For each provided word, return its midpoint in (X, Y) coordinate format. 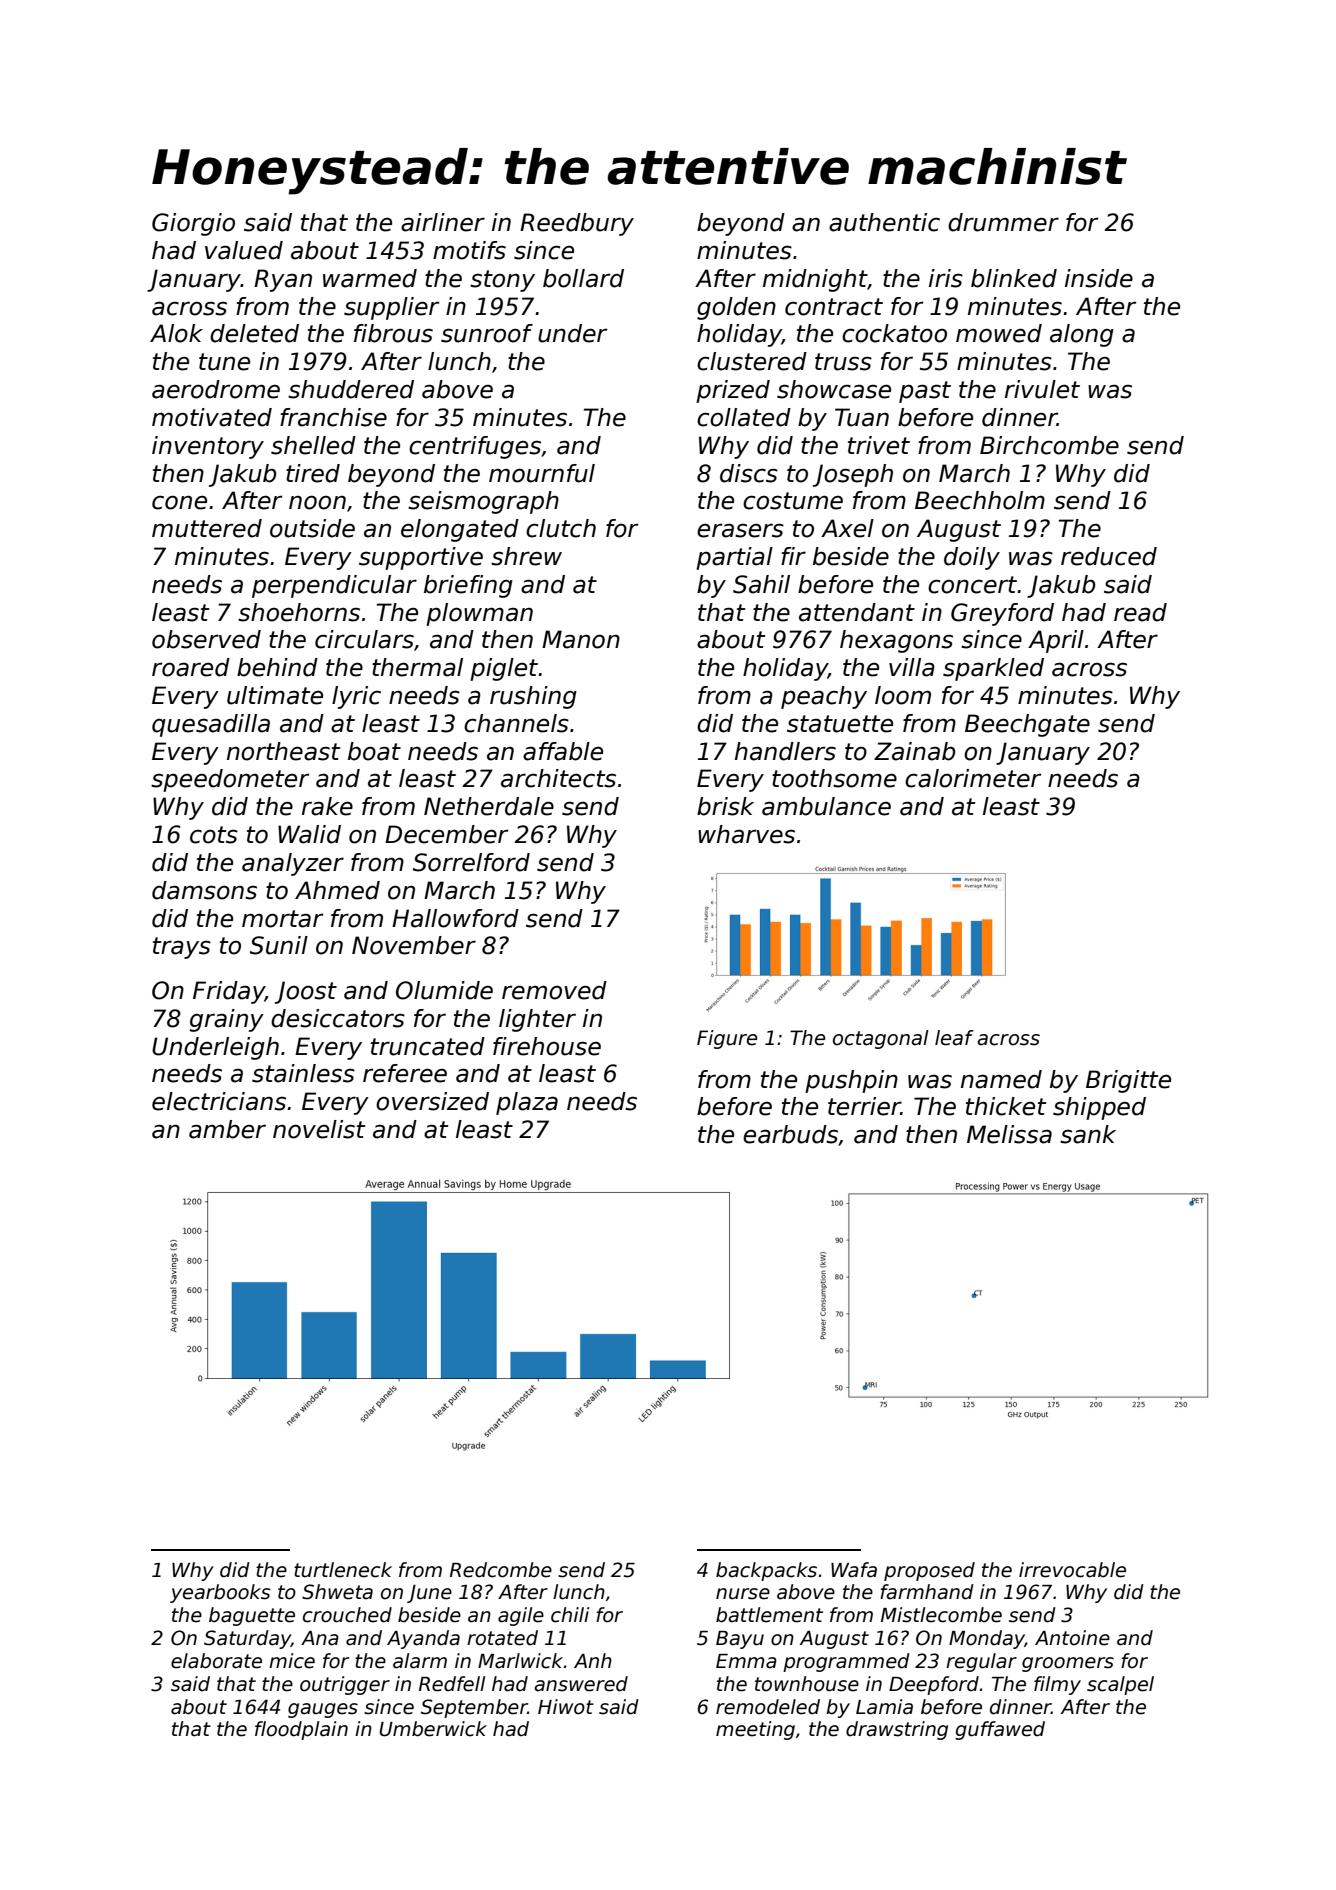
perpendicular (334, 586)
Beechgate (1027, 725)
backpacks (766, 1571)
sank (1088, 1134)
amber (227, 1129)
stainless (303, 1073)
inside (1099, 278)
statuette (840, 724)
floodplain (301, 1730)
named (1001, 1079)
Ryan (283, 280)
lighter (537, 1020)
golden (736, 308)
